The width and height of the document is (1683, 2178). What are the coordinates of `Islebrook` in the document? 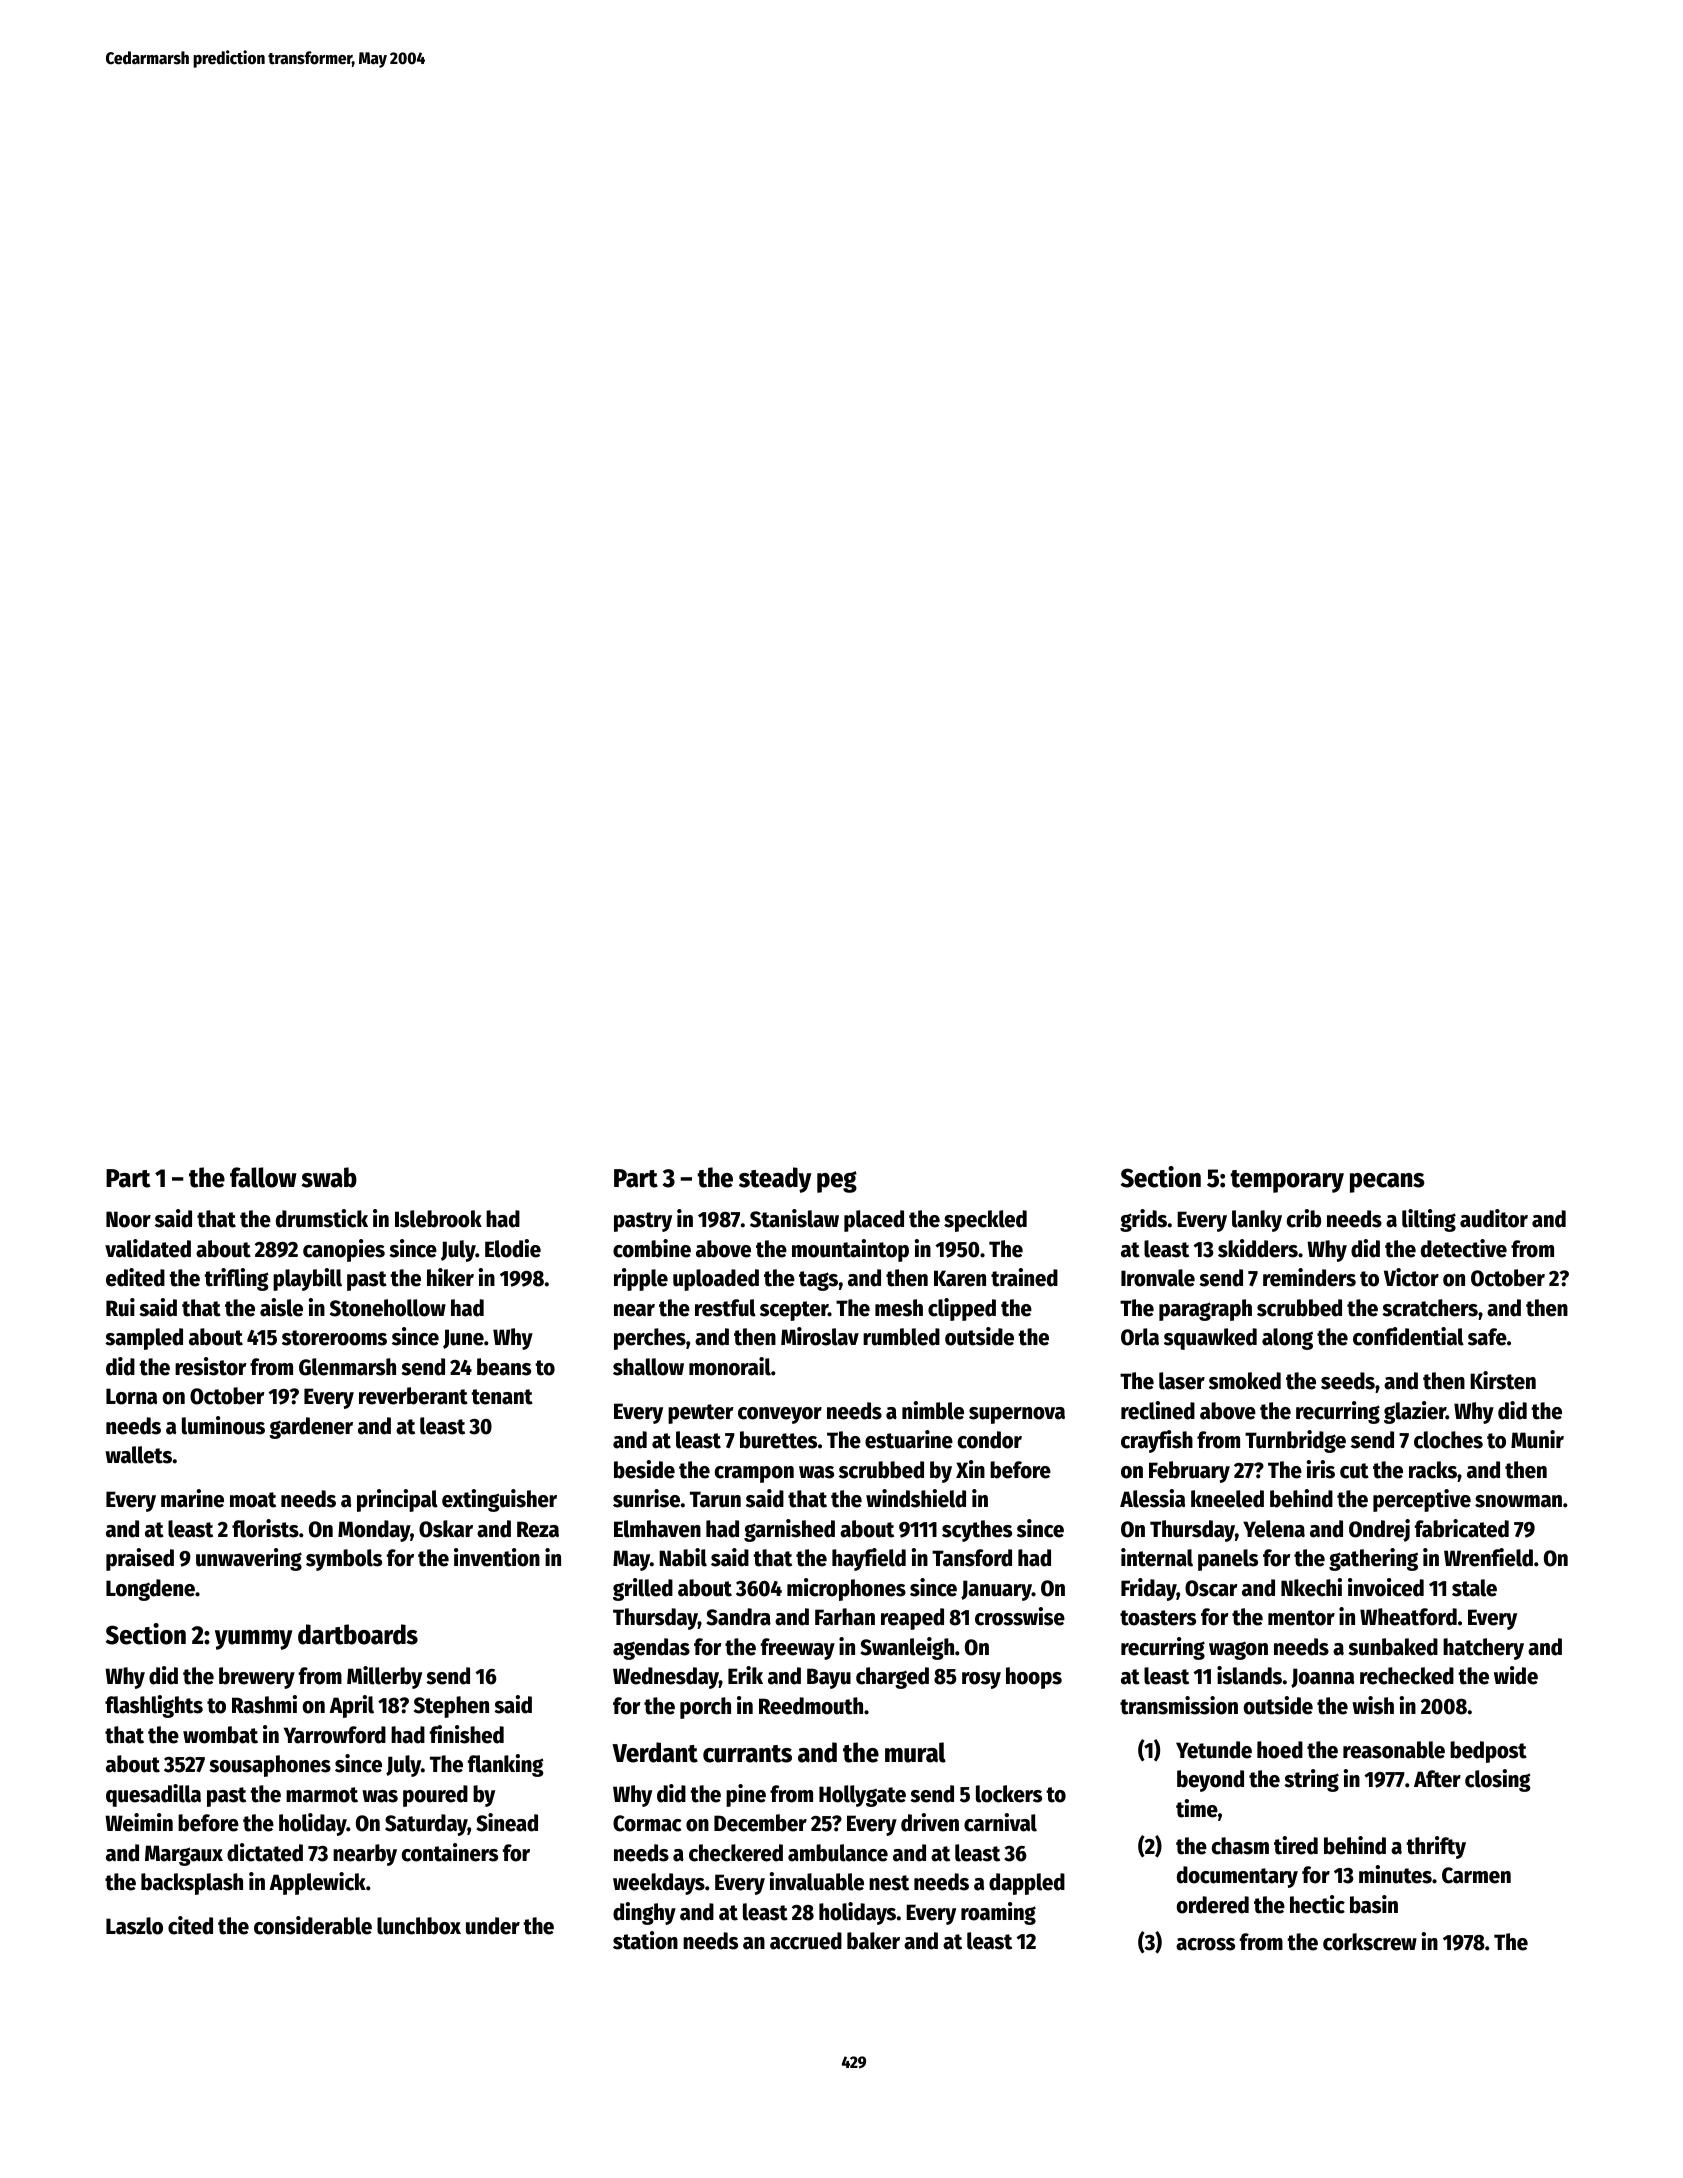 It's located at (438, 1219).
